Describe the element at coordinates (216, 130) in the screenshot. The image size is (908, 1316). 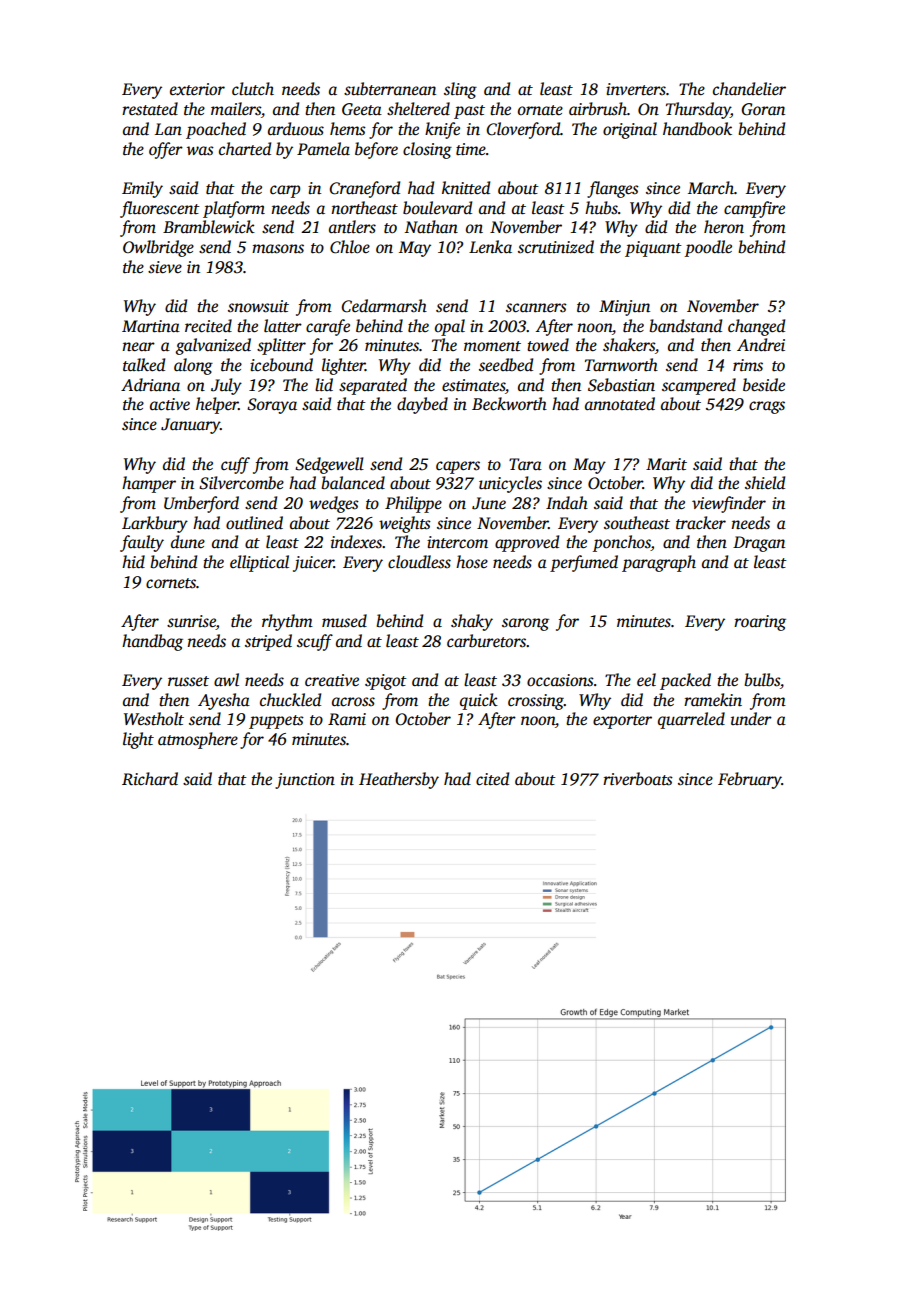
I see `poached` at that location.
